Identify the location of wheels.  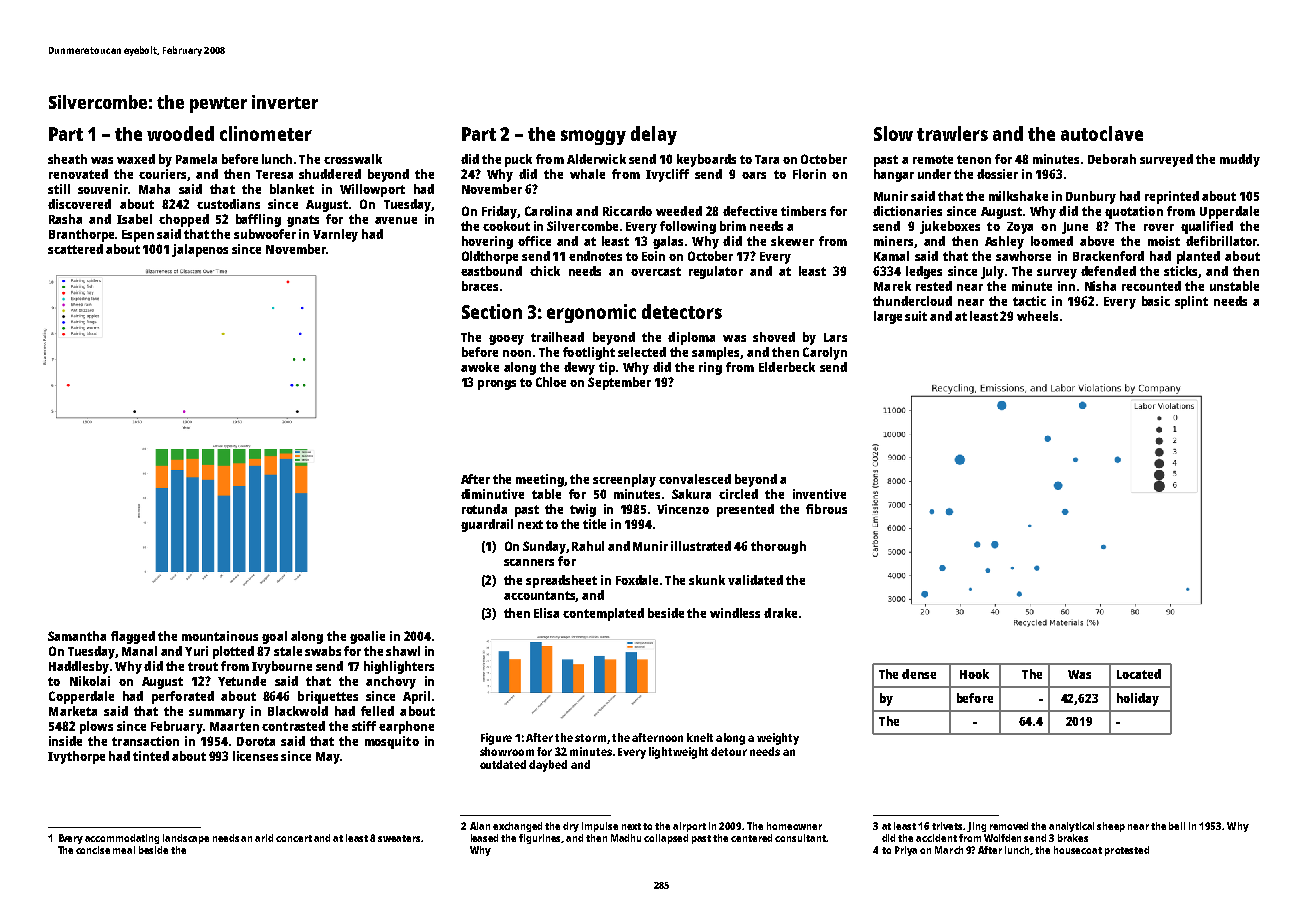
(1037, 316).
